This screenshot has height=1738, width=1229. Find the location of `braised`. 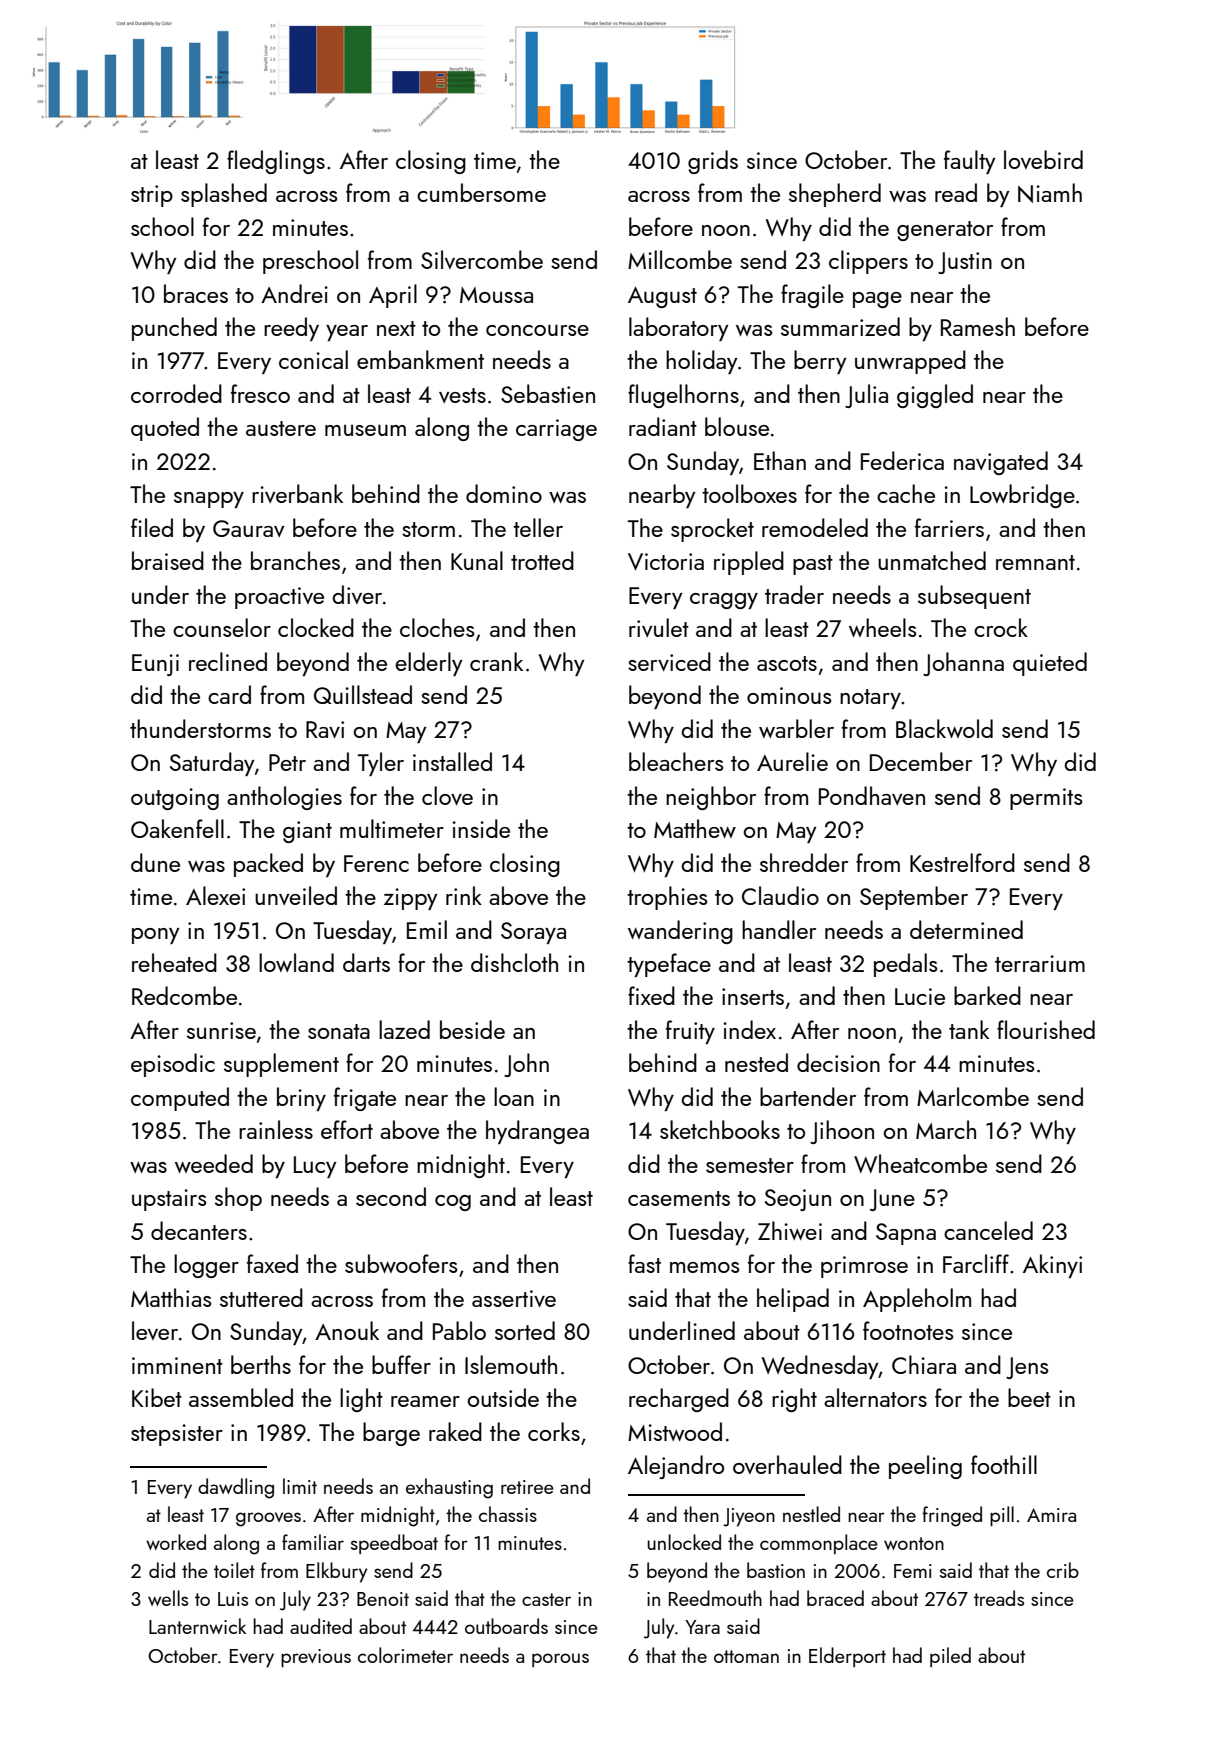

braised is located at coordinates (168, 560).
